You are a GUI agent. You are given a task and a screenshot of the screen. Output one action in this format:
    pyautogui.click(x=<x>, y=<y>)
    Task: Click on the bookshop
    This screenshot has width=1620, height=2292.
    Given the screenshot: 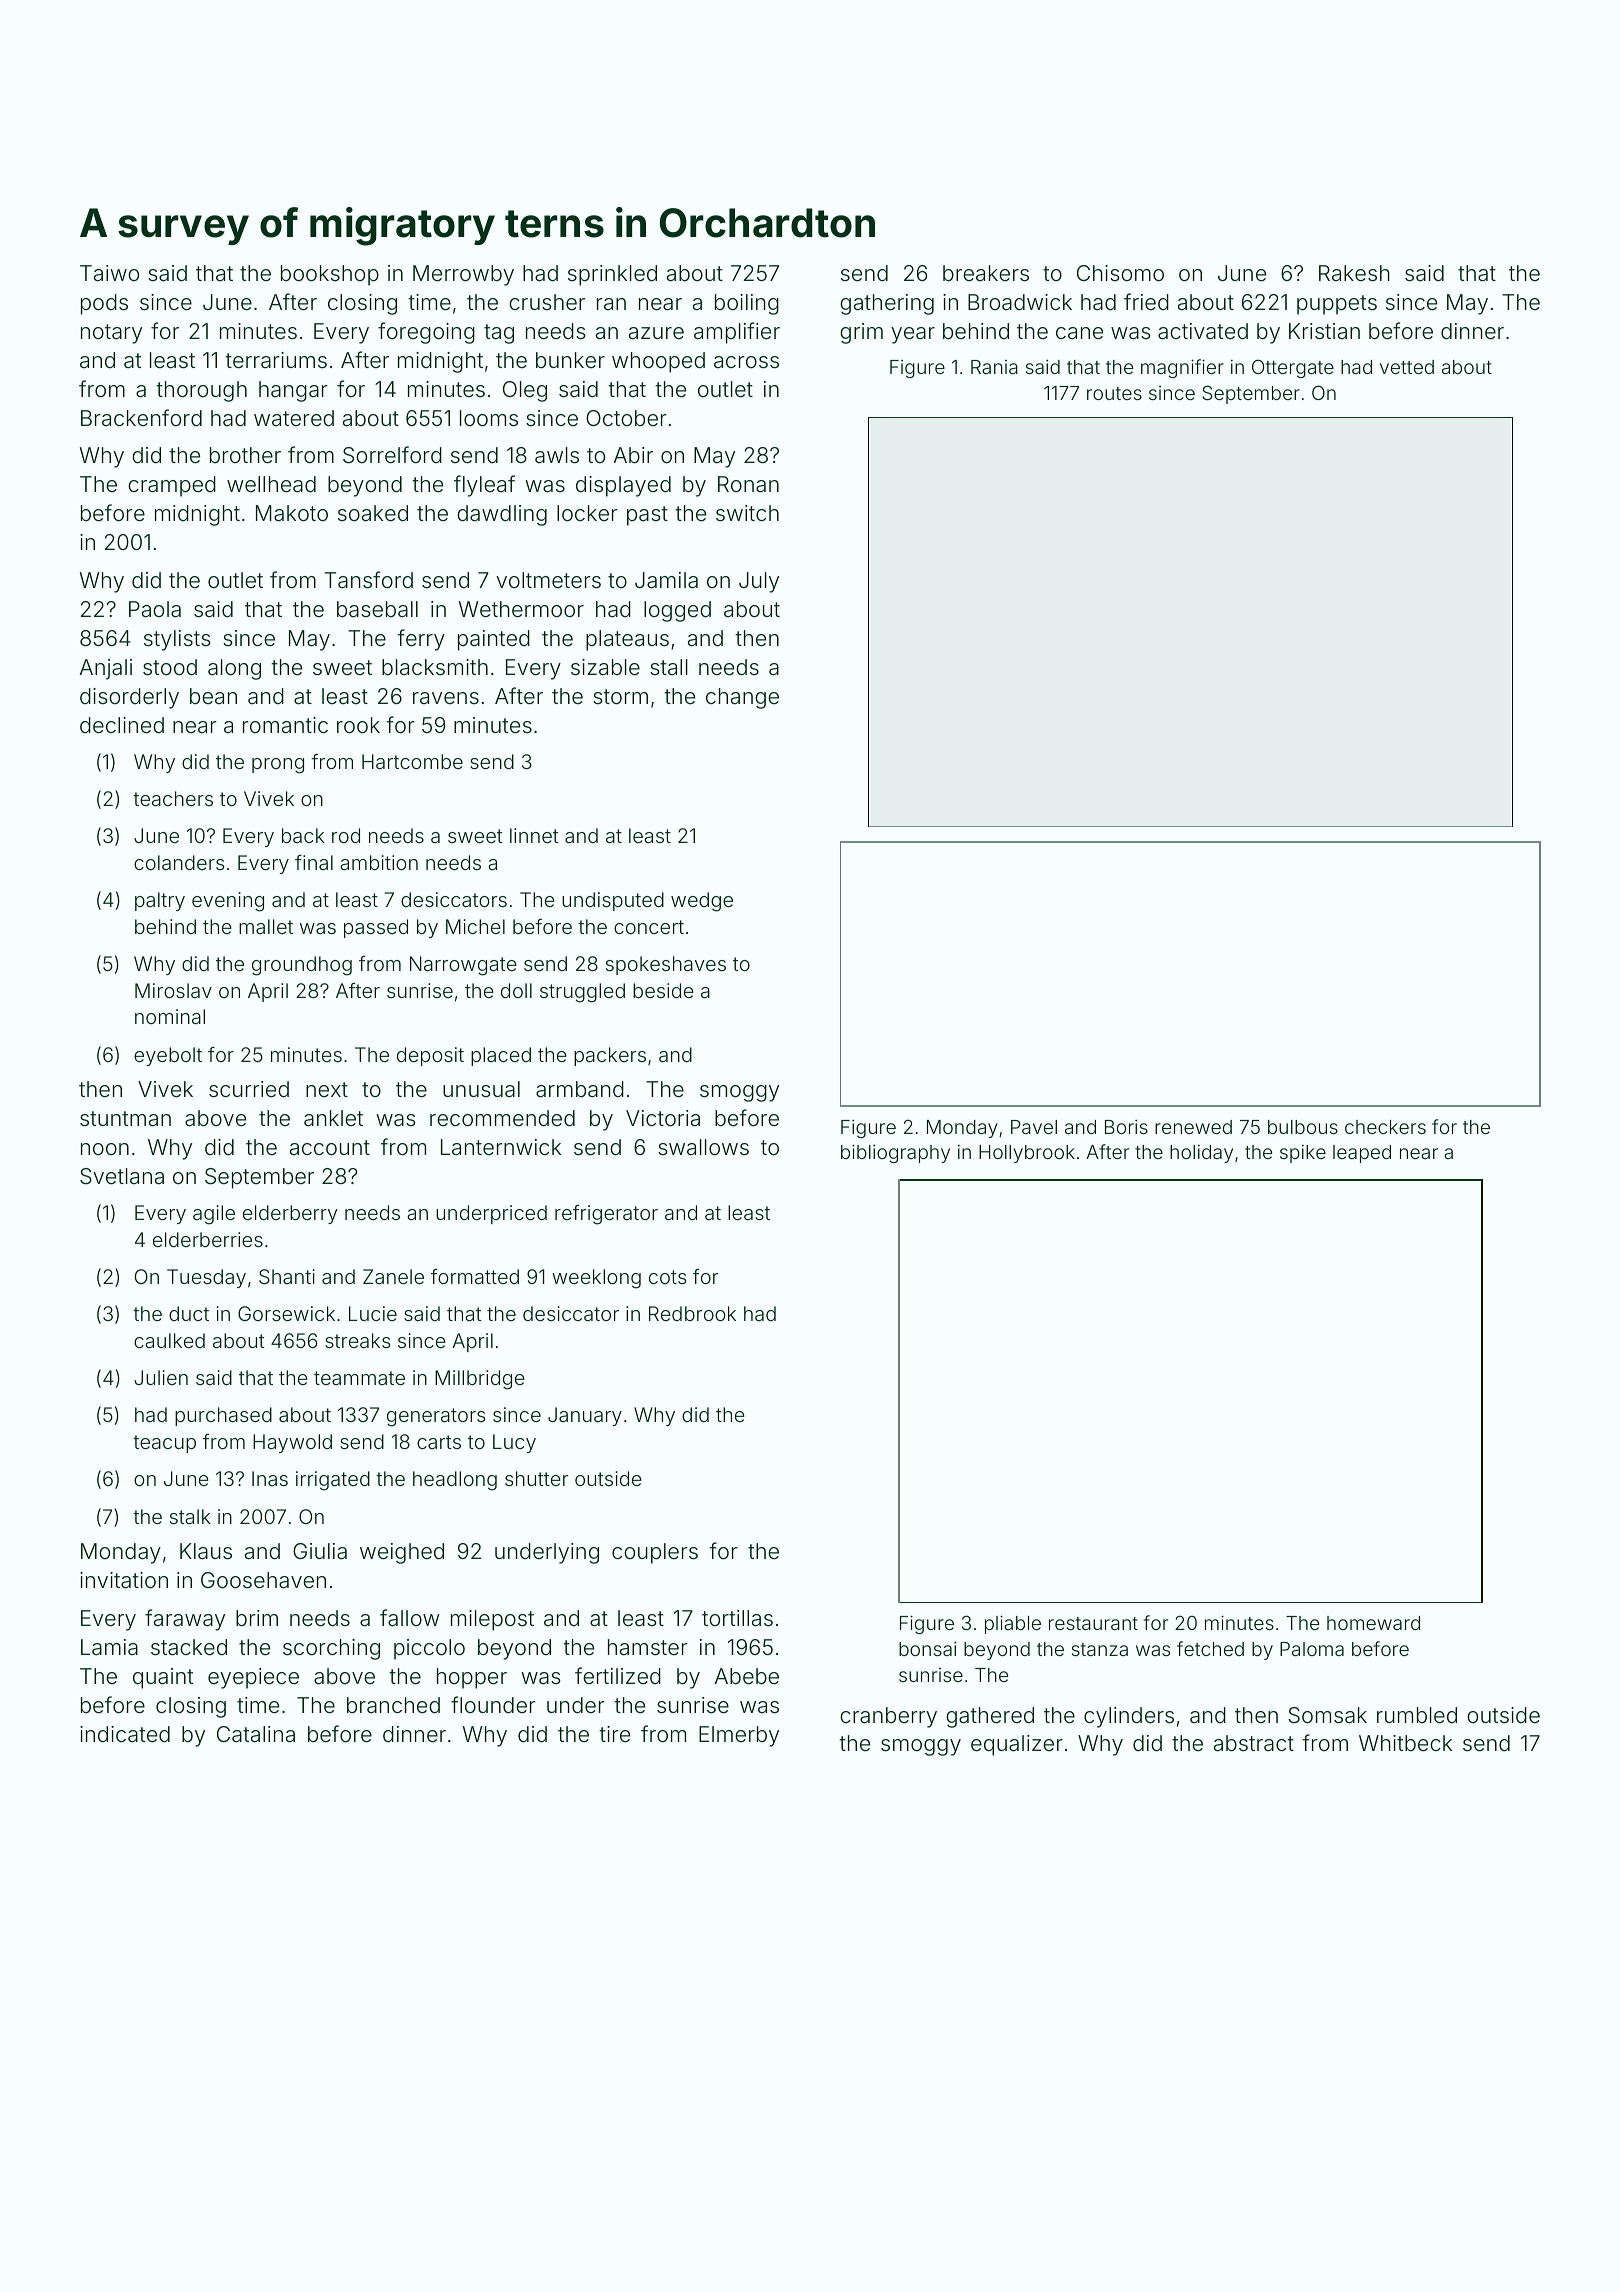 What is the action you would take?
    pyautogui.click(x=330, y=275)
